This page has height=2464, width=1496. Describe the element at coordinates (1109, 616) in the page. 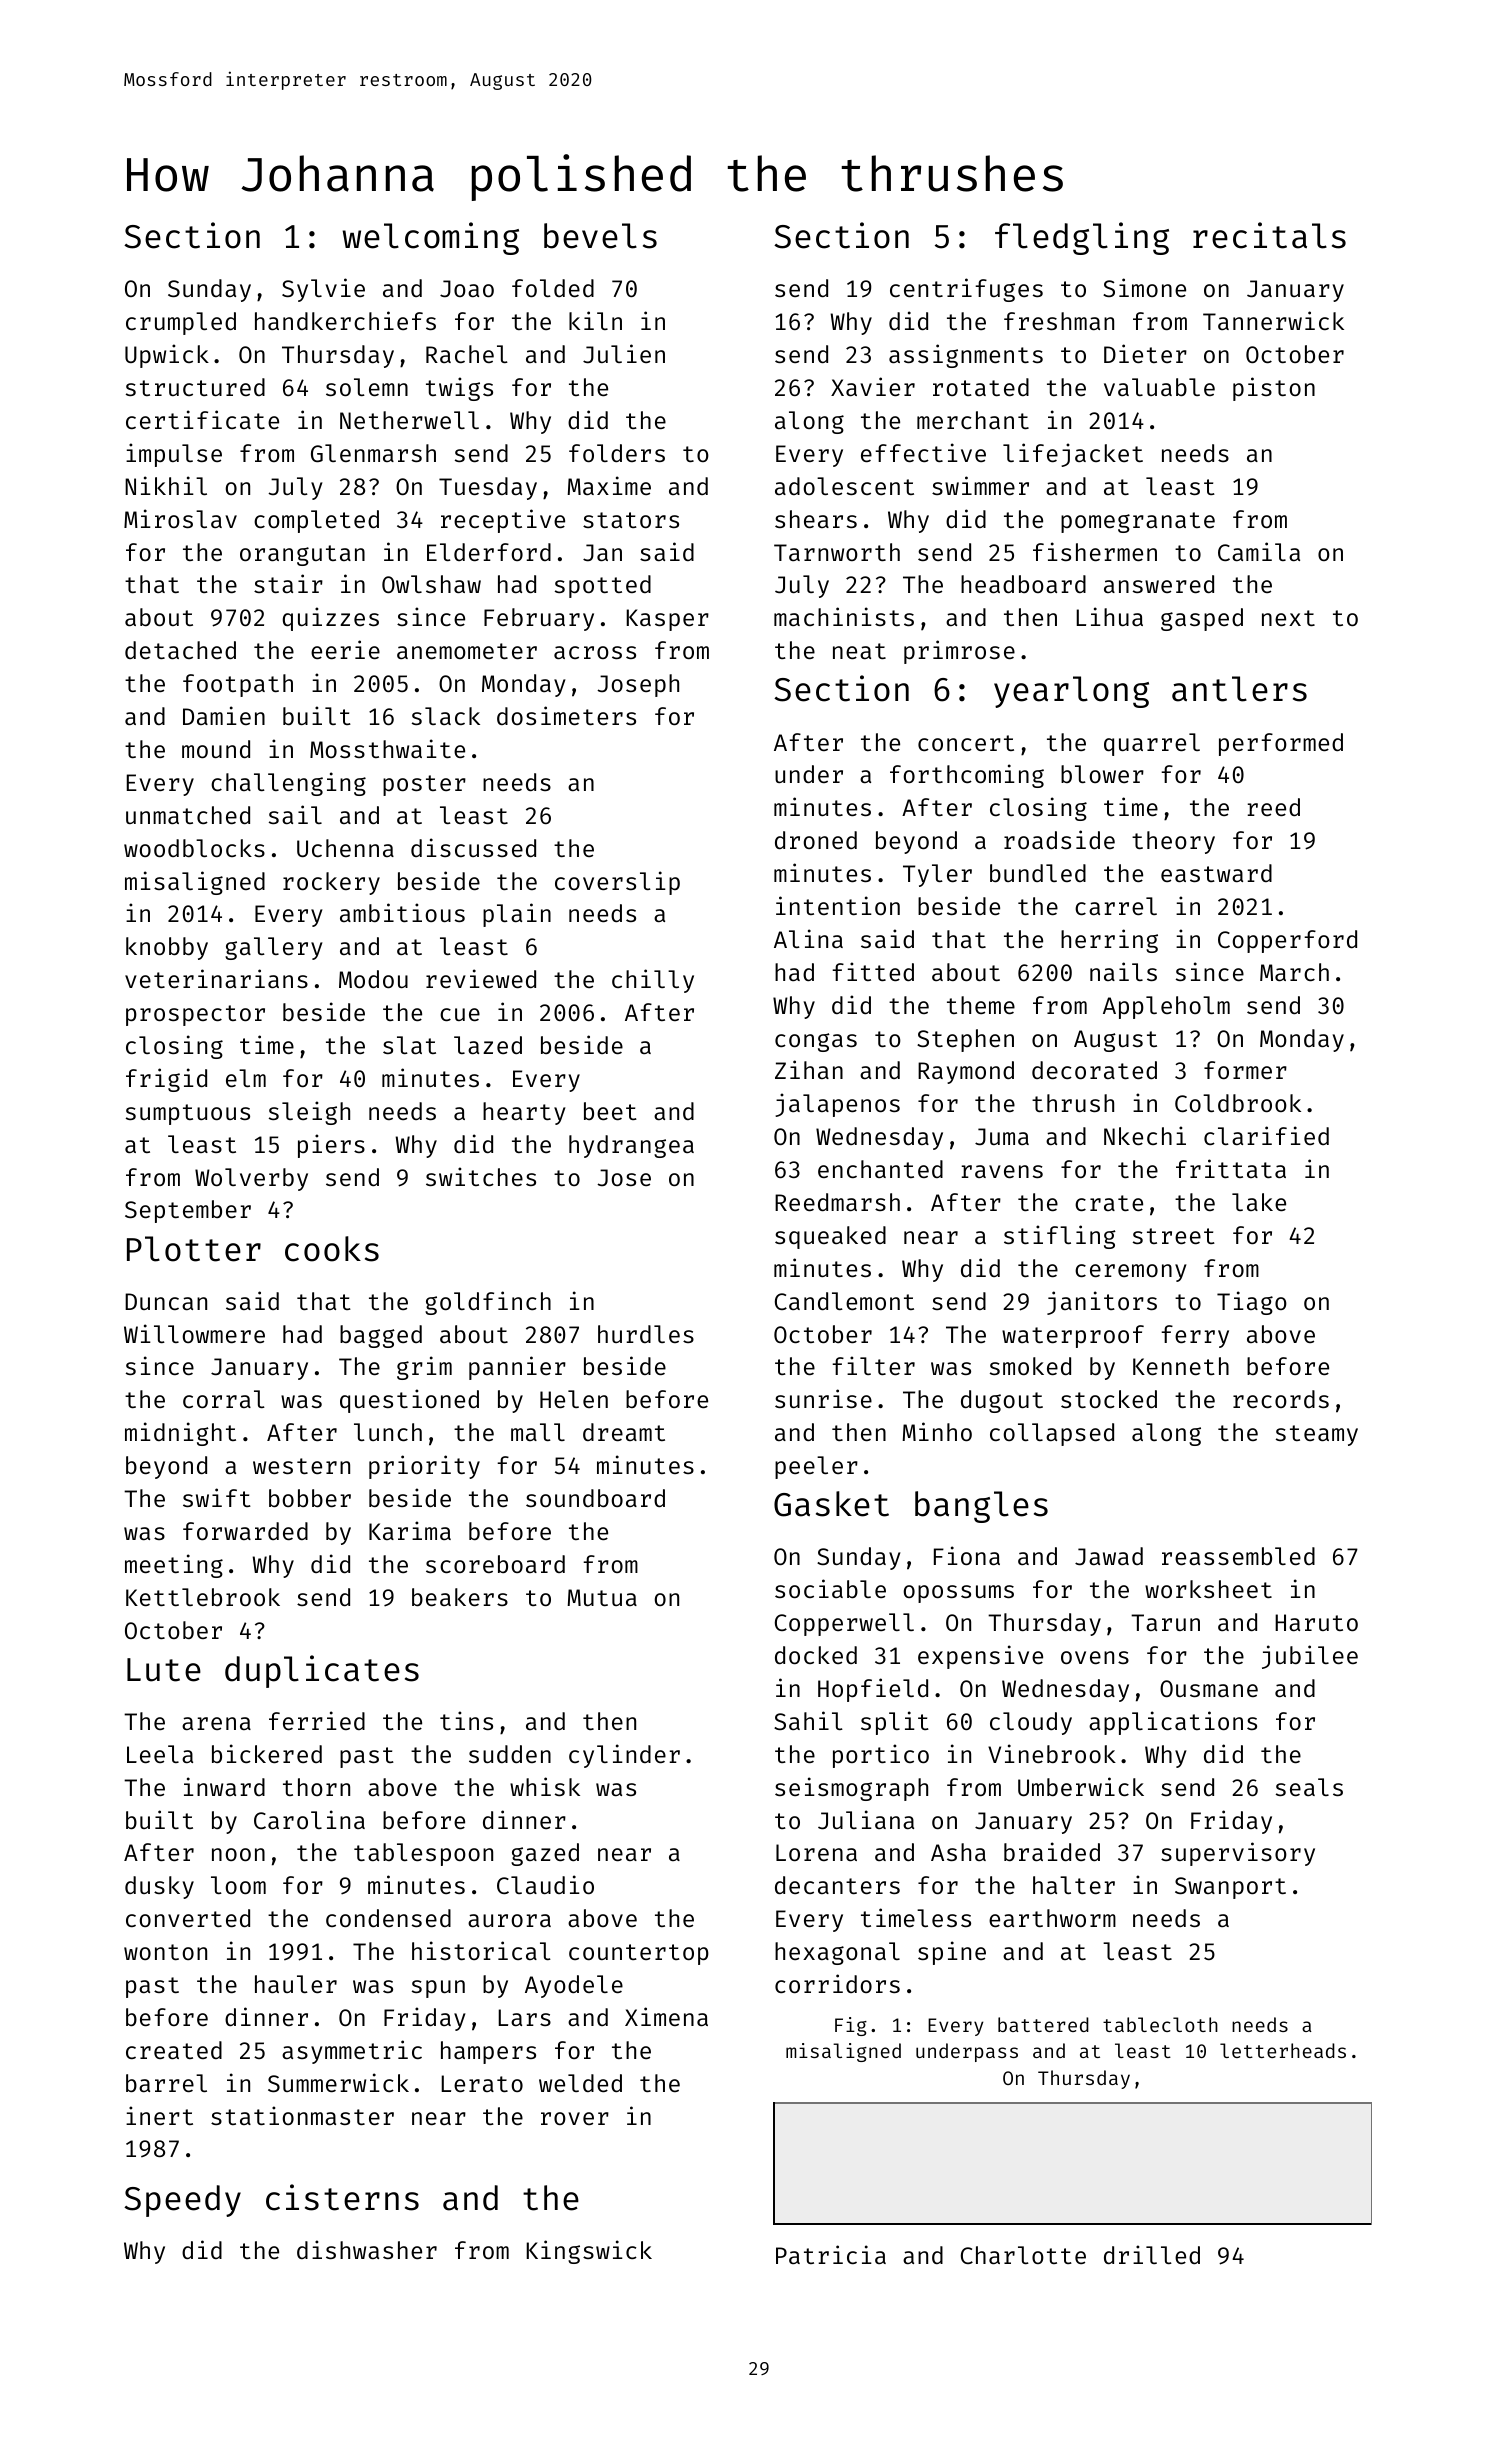

I see `Lihua` at that location.
